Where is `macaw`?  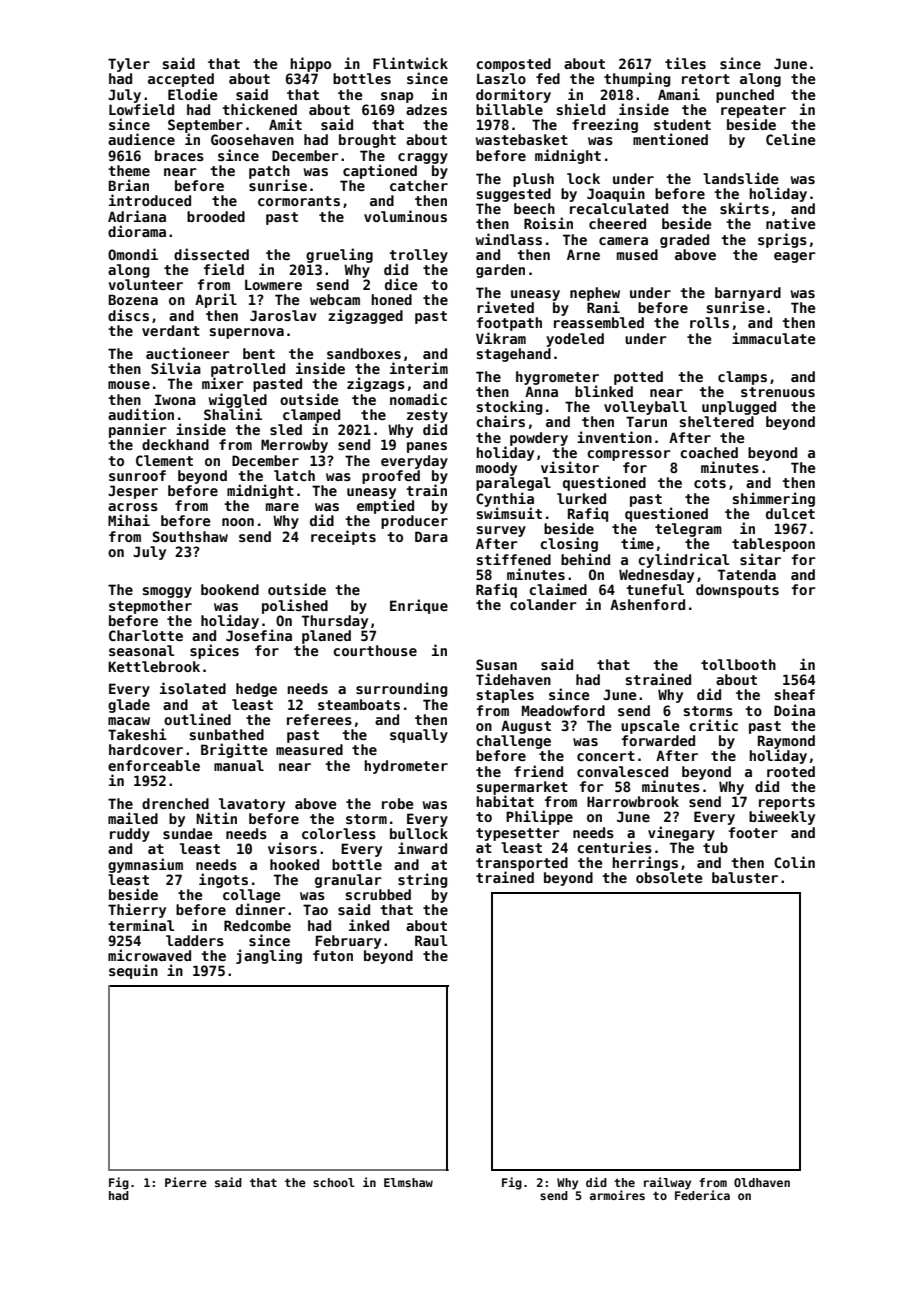
macaw is located at coordinates (129, 721).
